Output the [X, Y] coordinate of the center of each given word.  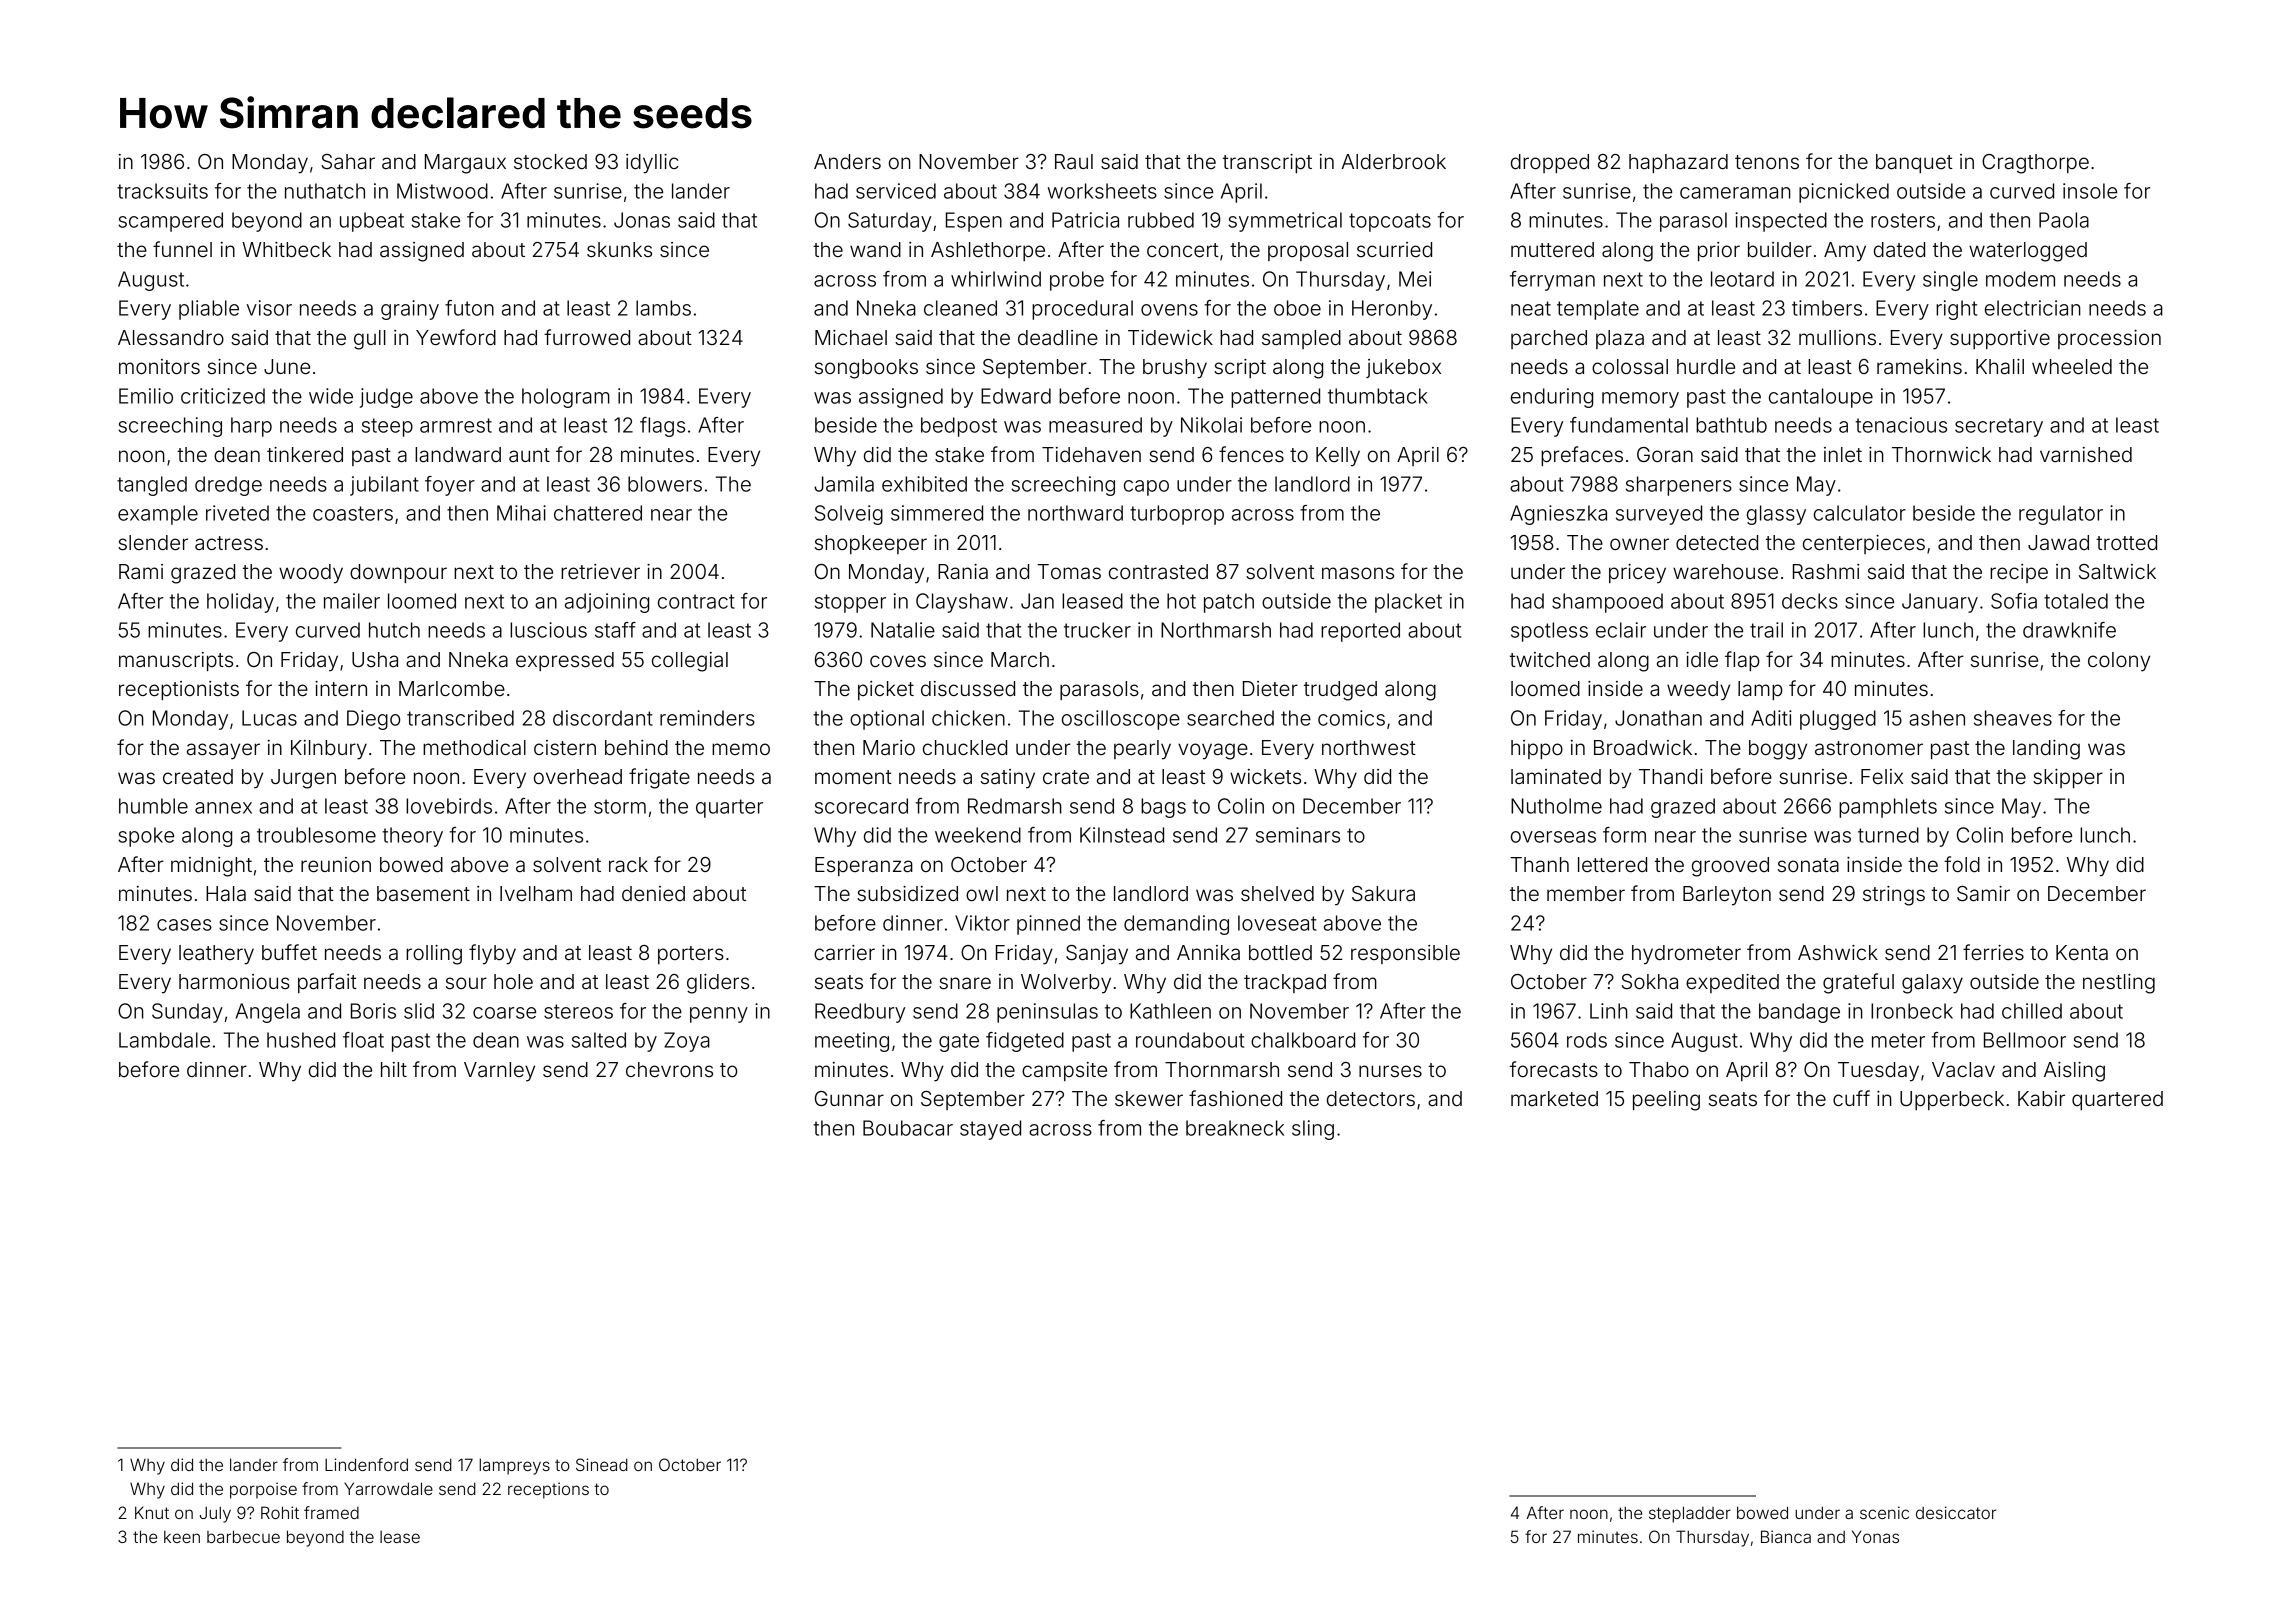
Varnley [499, 1072]
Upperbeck [1952, 1100]
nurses [1390, 1071]
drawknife [2069, 630]
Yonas [1875, 1536]
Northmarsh [1216, 630]
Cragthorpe [2035, 164]
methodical [474, 747]
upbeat [372, 222]
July [215, 1514]
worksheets [1102, 191]
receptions [548, 1490]
